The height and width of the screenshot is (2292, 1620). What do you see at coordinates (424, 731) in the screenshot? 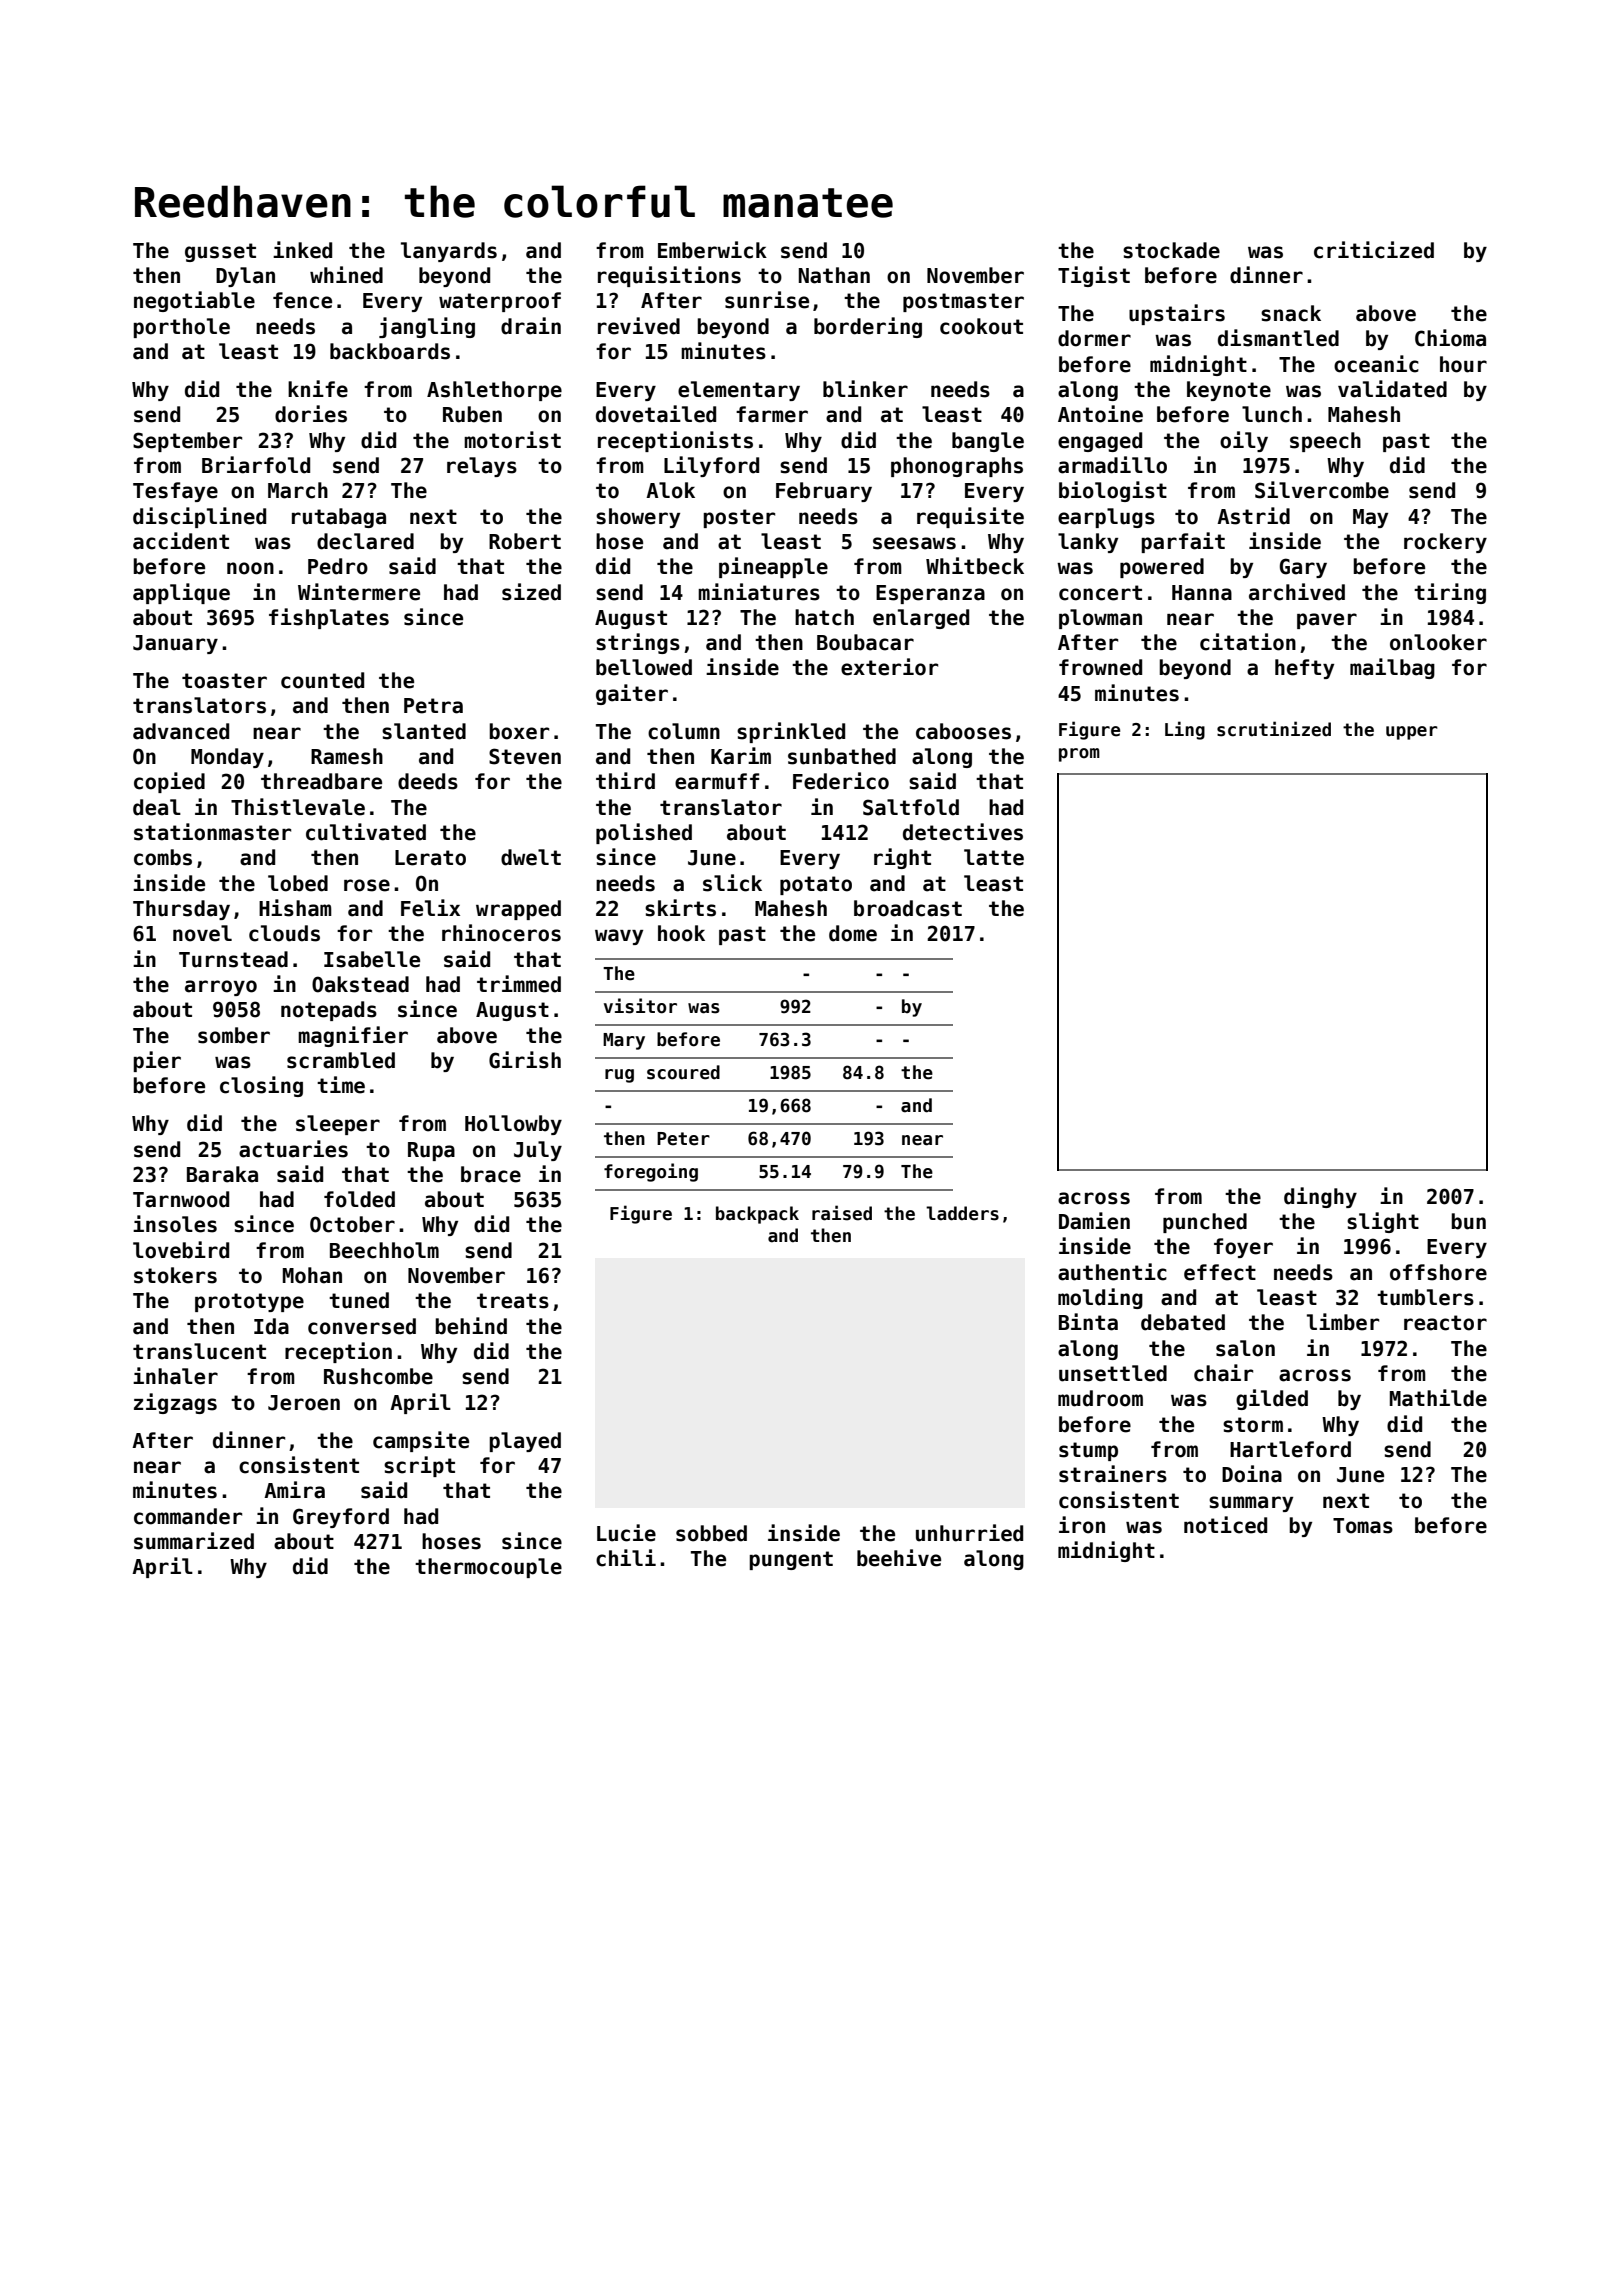
I see `slanted` at bounding box center [424, 731].
